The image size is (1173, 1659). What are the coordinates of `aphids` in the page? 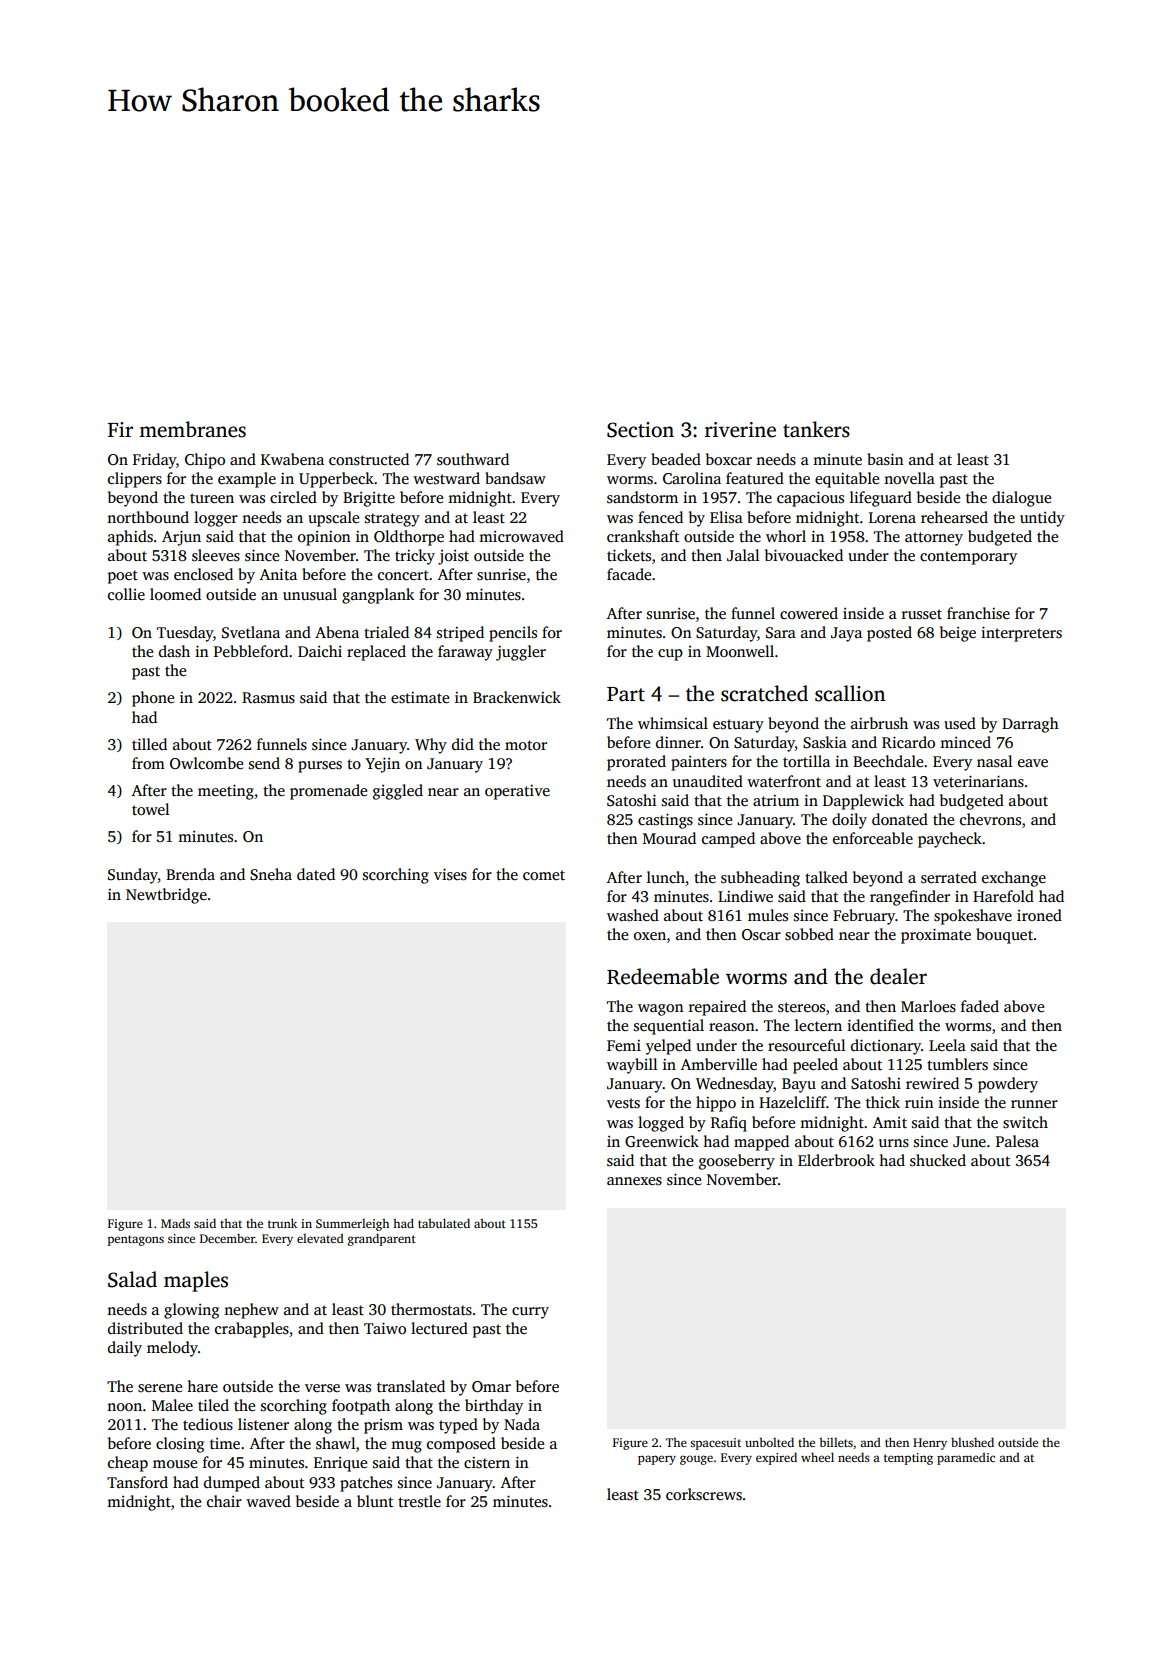 It's located at (130, 538).
